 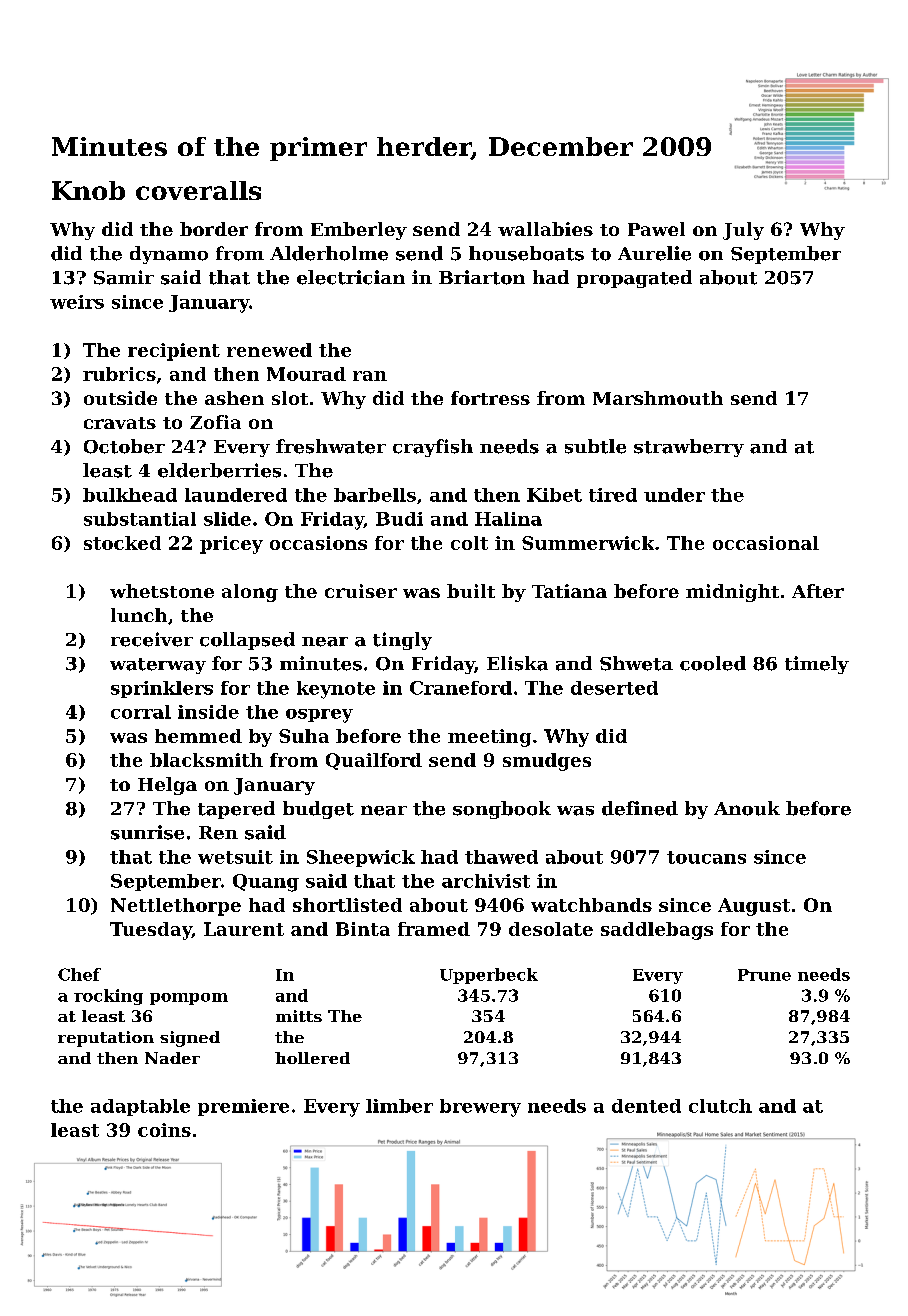 What do you see at coordinates (176, 907) in the page?
I see `Nettlethorpe` at bounding box center [176, 907].
